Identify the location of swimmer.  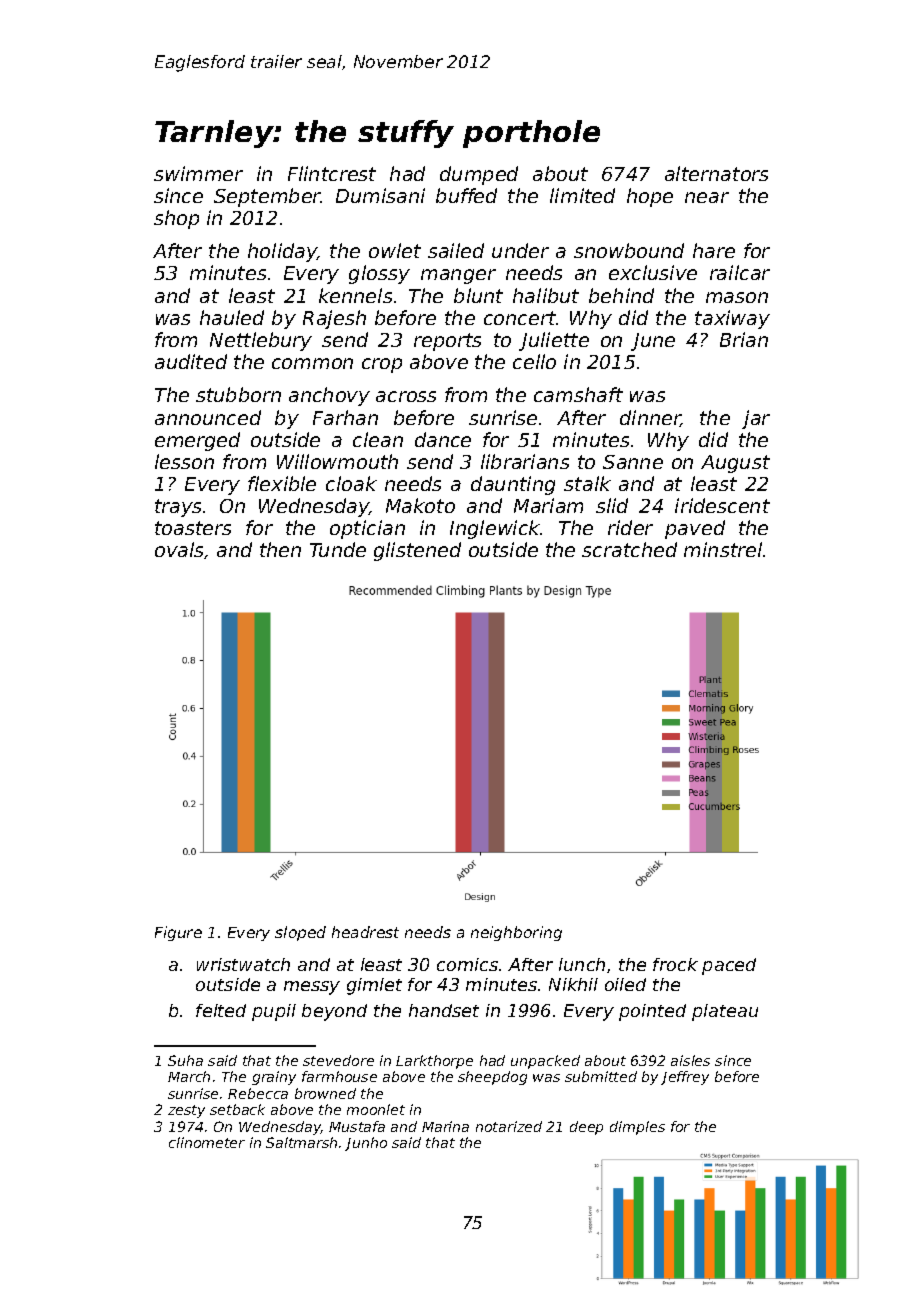
(198, 173).
